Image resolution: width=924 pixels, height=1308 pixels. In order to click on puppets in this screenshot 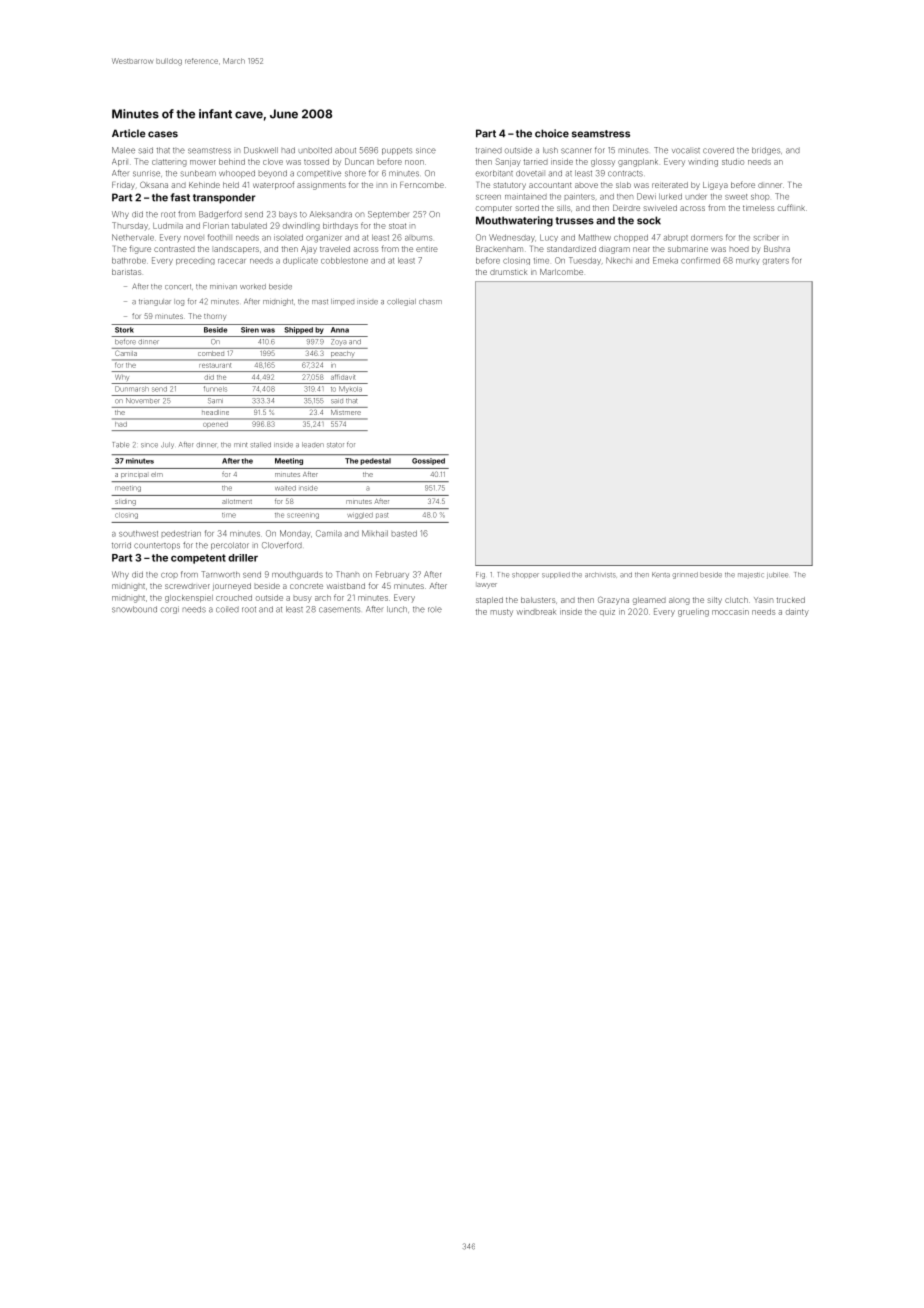, I will do `click(397, 151)`.
